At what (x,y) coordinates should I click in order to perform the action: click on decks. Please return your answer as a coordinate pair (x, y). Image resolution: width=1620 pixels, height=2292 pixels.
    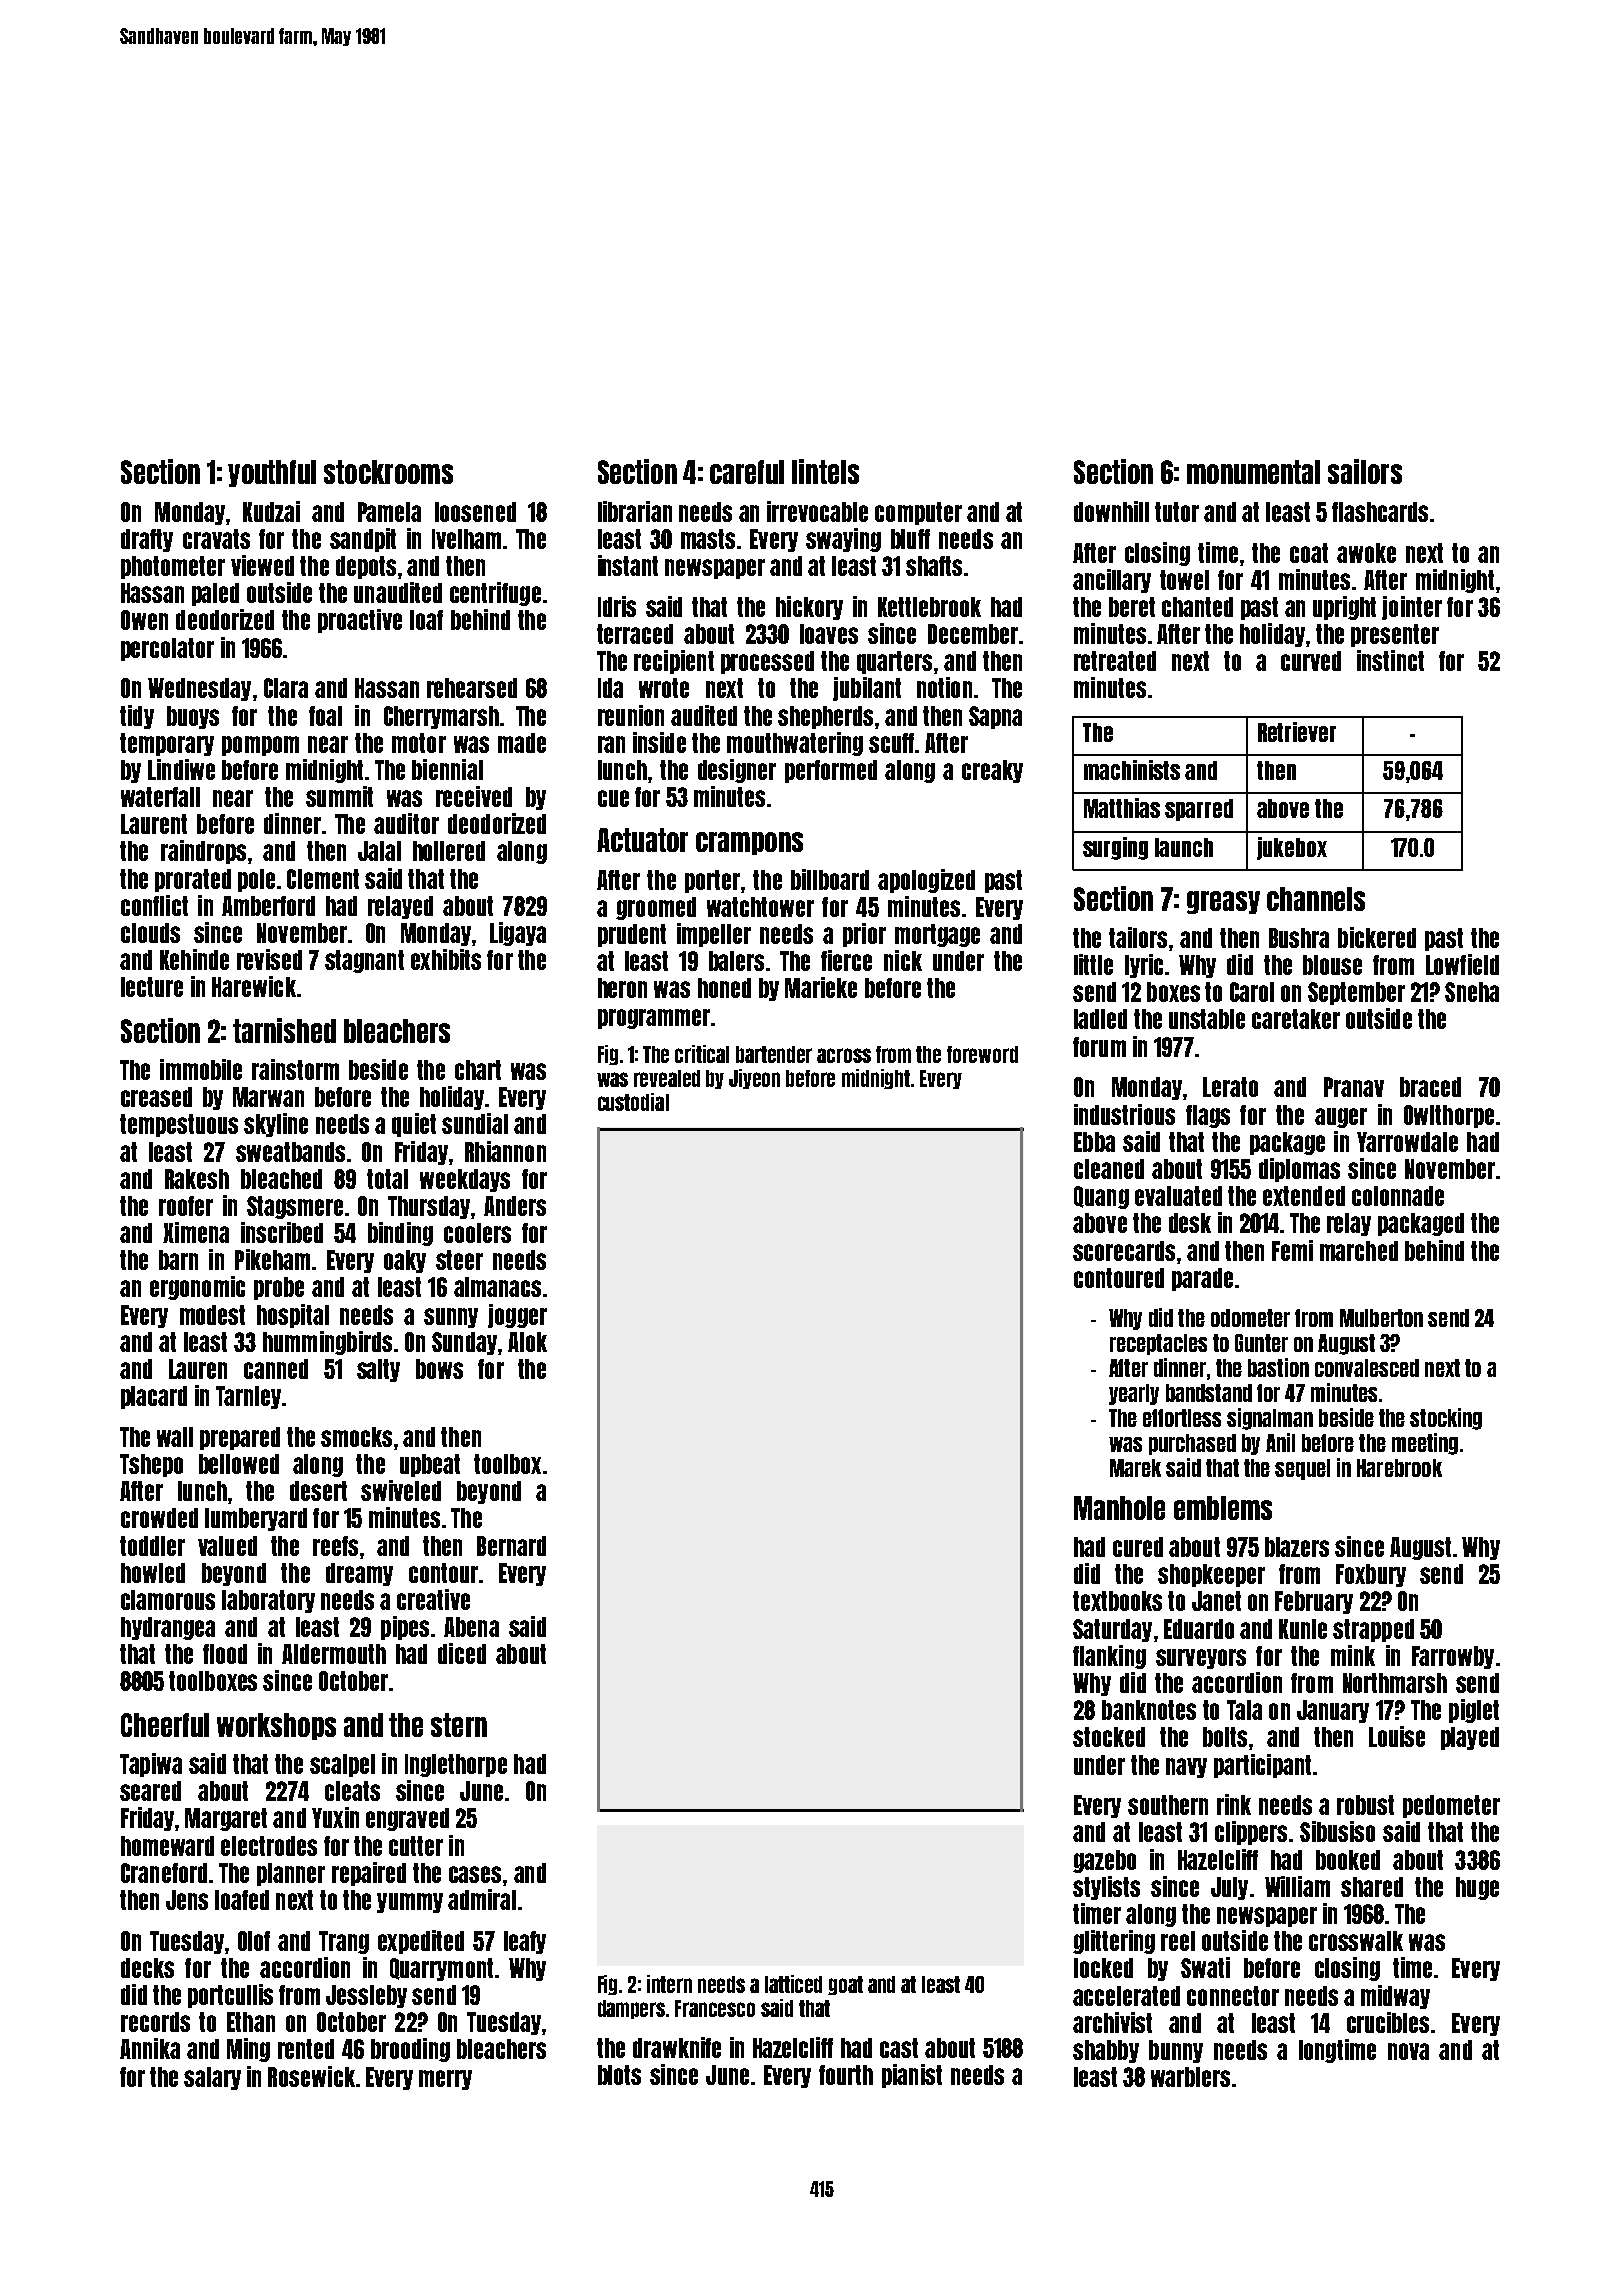
    Looking at the image, I should click on (147, 1968).
